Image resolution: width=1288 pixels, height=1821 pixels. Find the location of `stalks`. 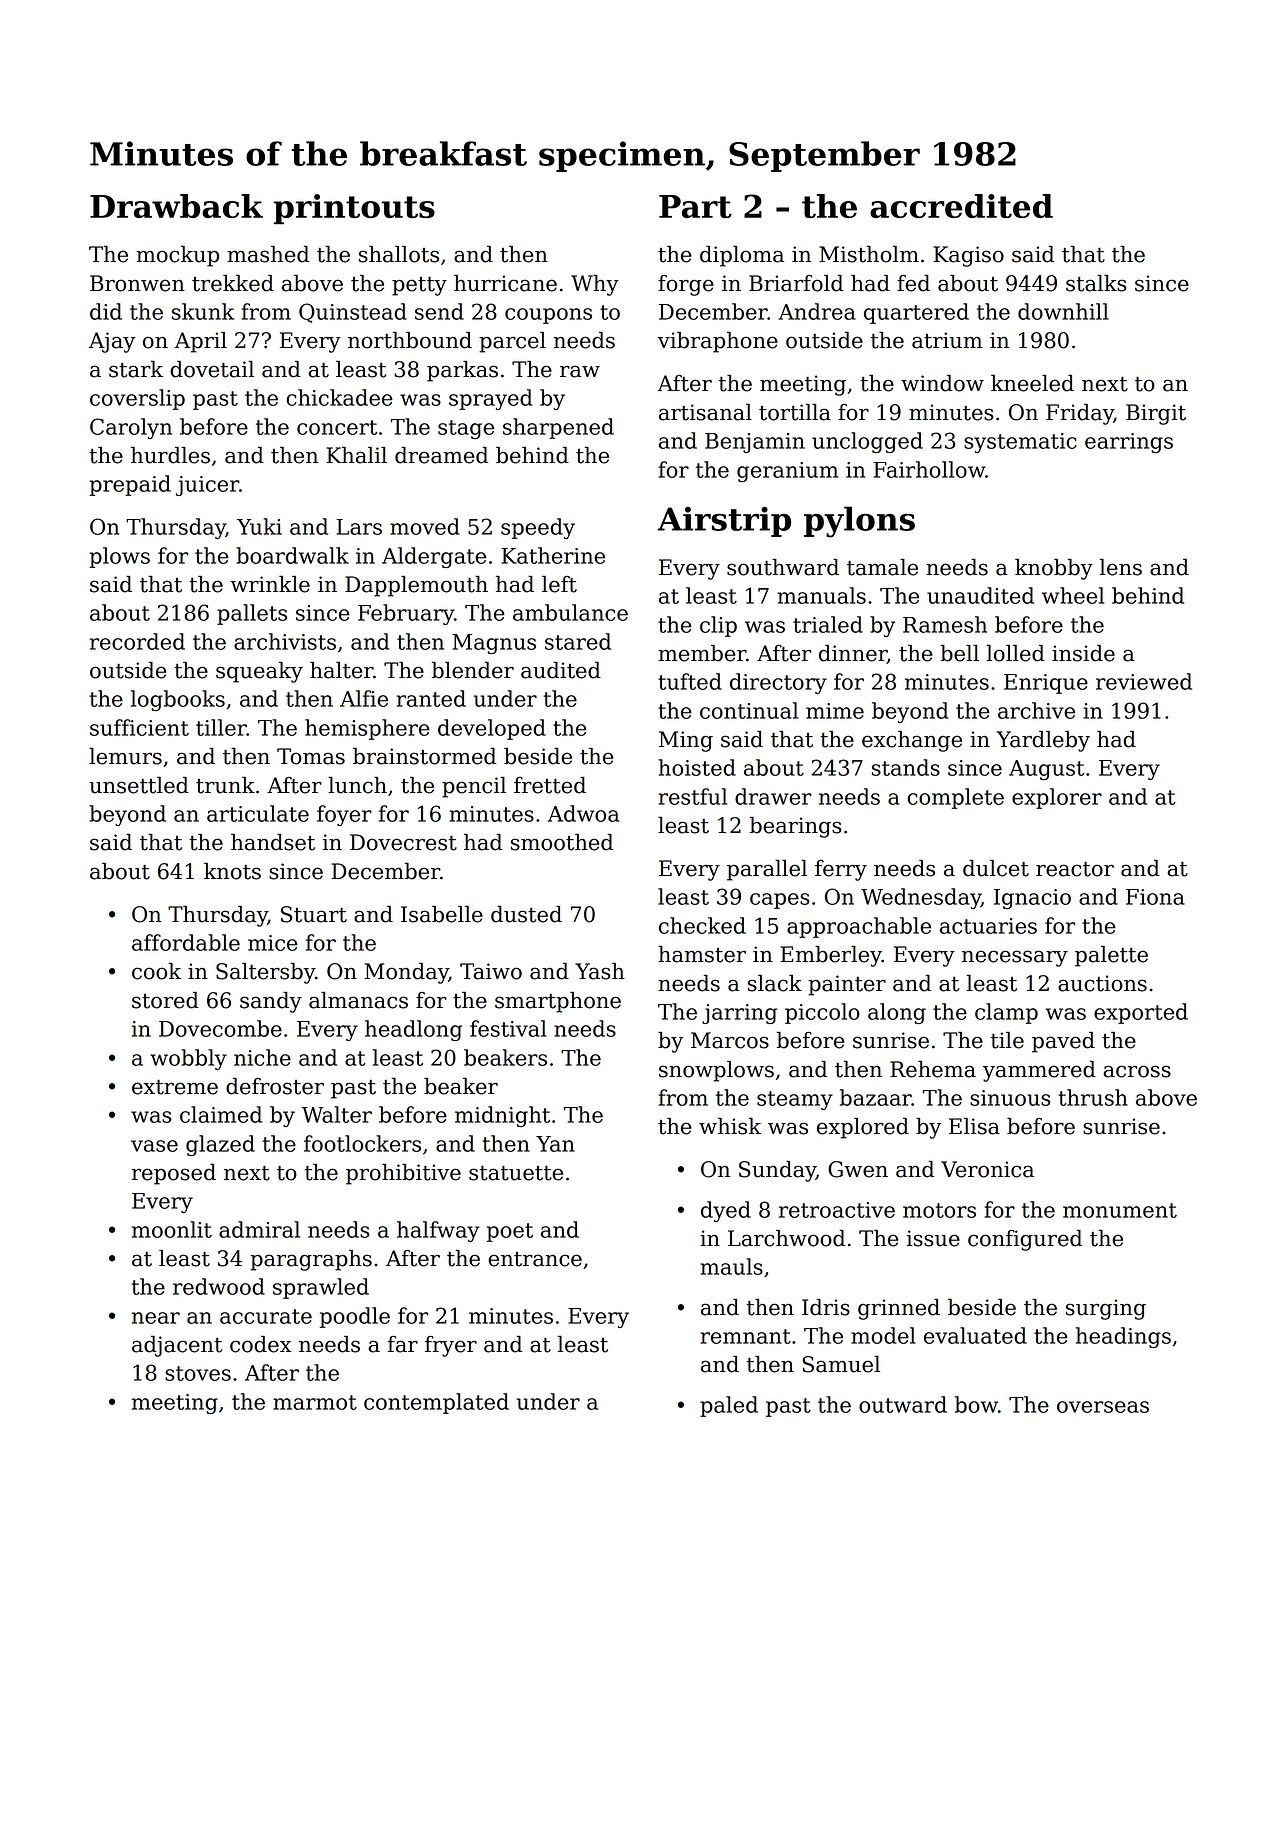

stalks is located at coordinates (1096, 283).
